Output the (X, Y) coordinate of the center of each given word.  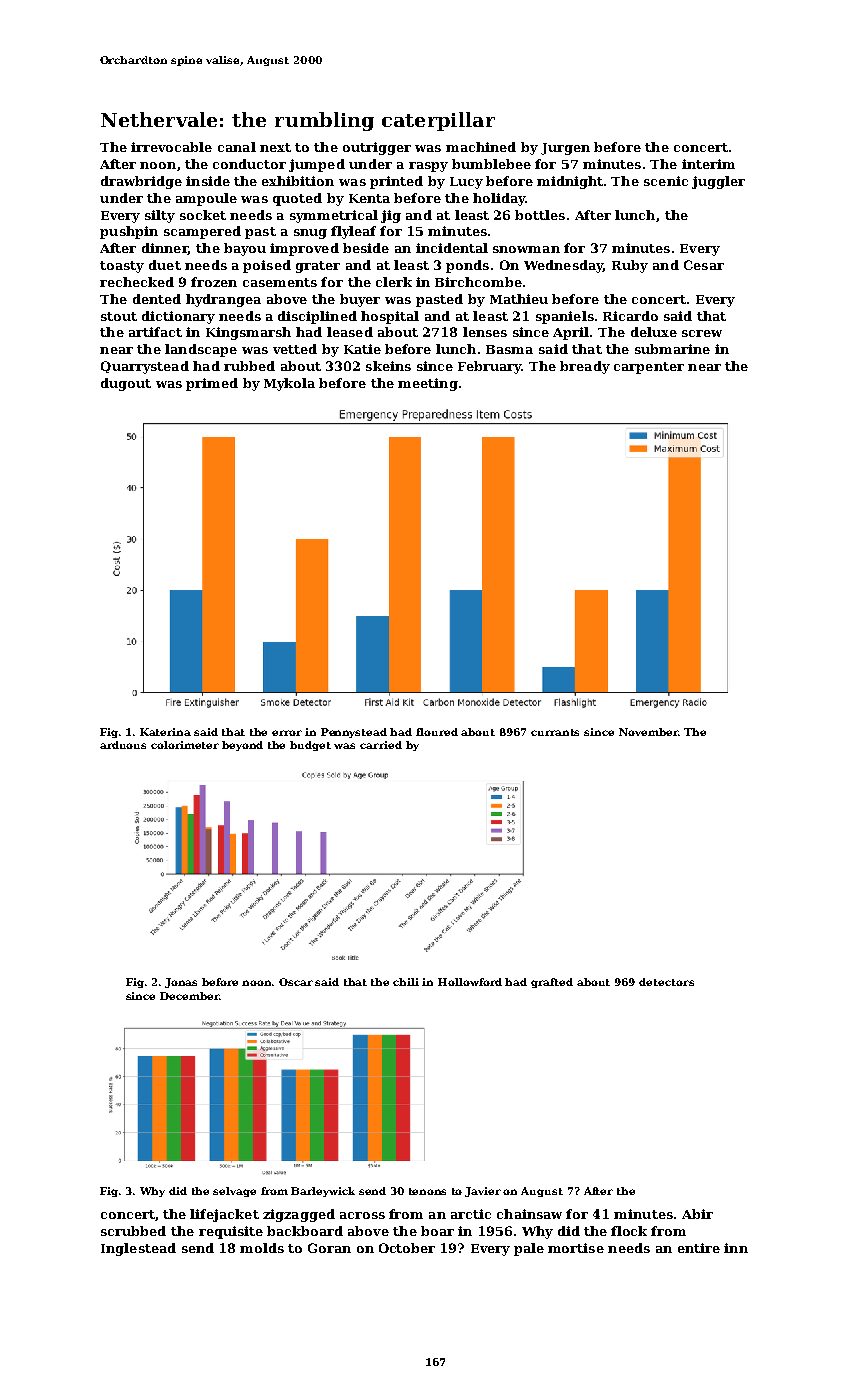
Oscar (296, 982)
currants (555, 732)
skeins (388, 366)
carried (381, 745)
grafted (552, 983)
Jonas (181, 983)
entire (699, 1248)
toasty (122, 267)
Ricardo (630, 316)
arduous (123, 745)
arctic (471, 1214)
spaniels (565, 317)
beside (366, 248)
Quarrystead (145, 367)
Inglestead (138, 1249)
